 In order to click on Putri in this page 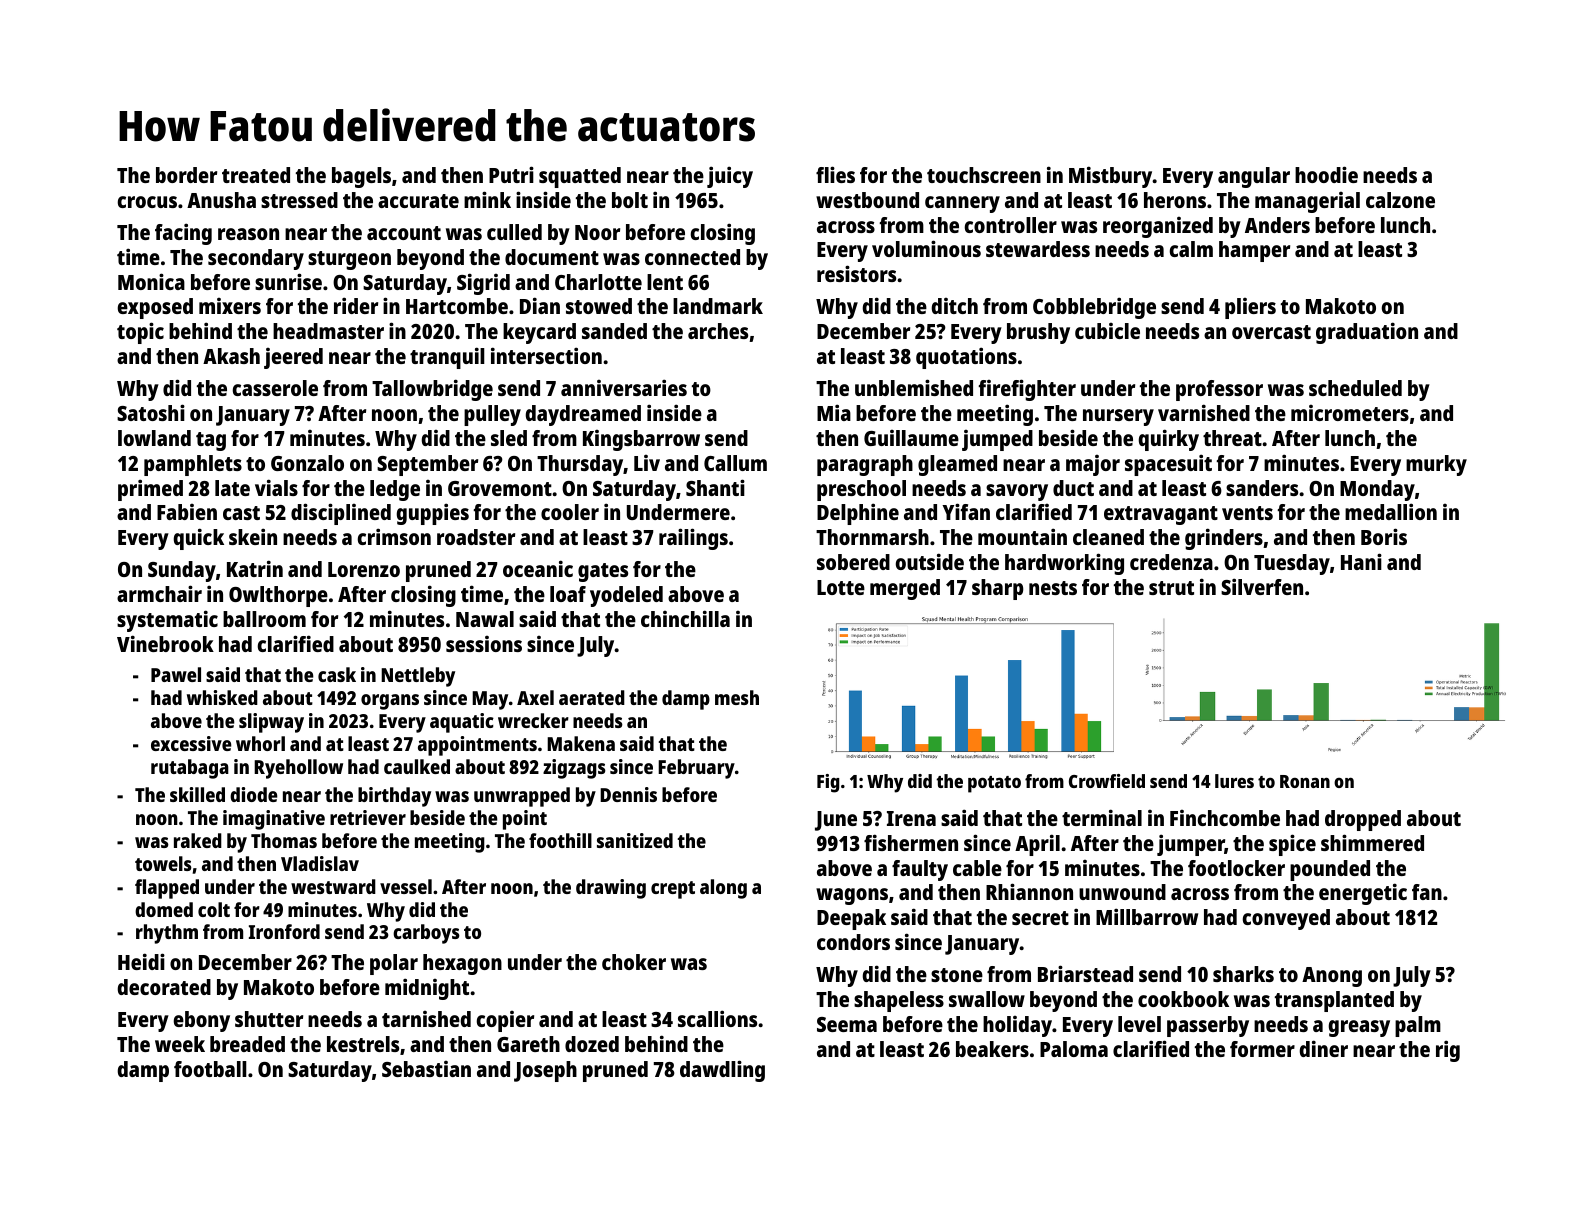, I will do `click(511, 174)`.
